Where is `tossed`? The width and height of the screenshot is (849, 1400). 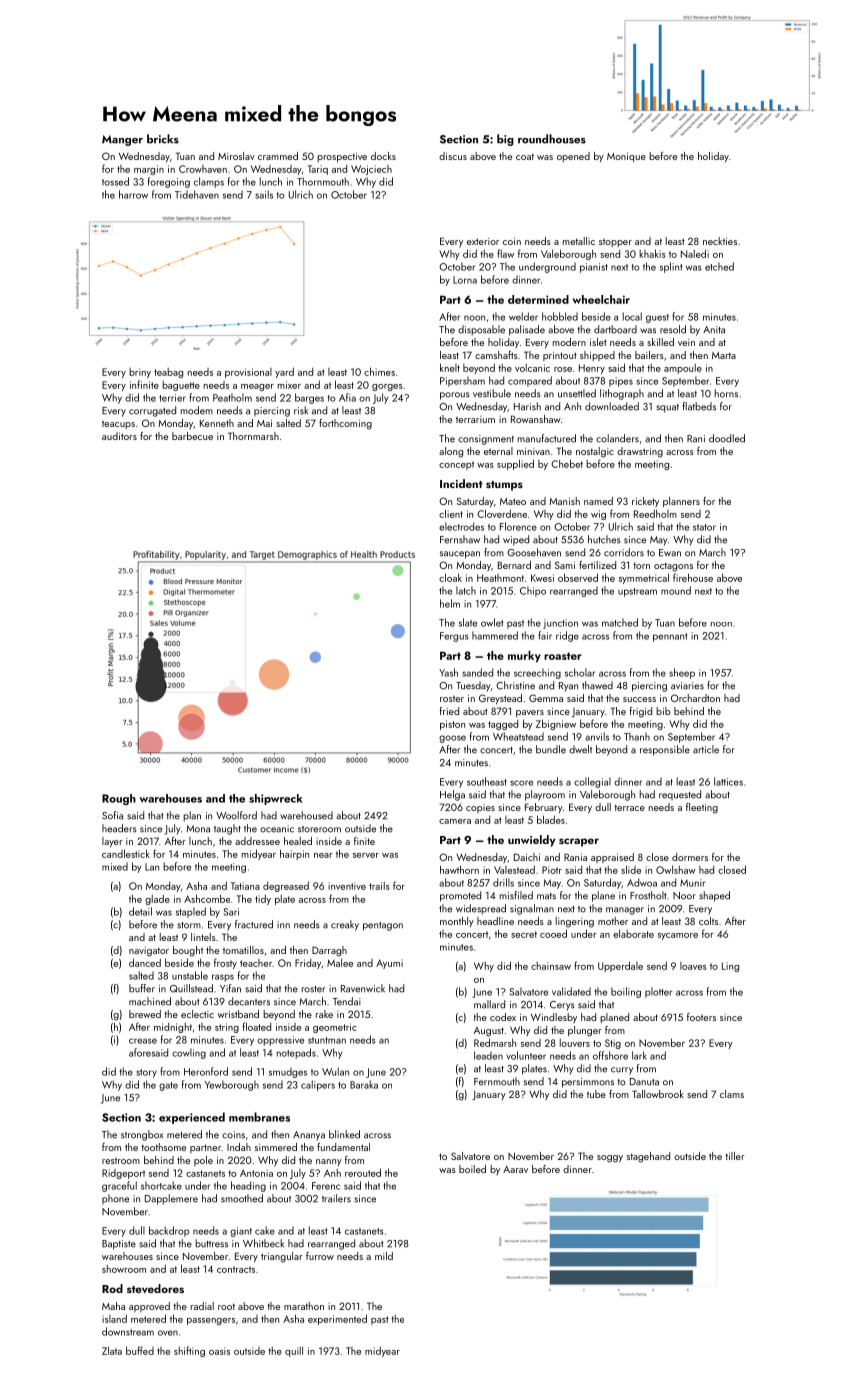
tossed is located at coordinates (115, 181).
